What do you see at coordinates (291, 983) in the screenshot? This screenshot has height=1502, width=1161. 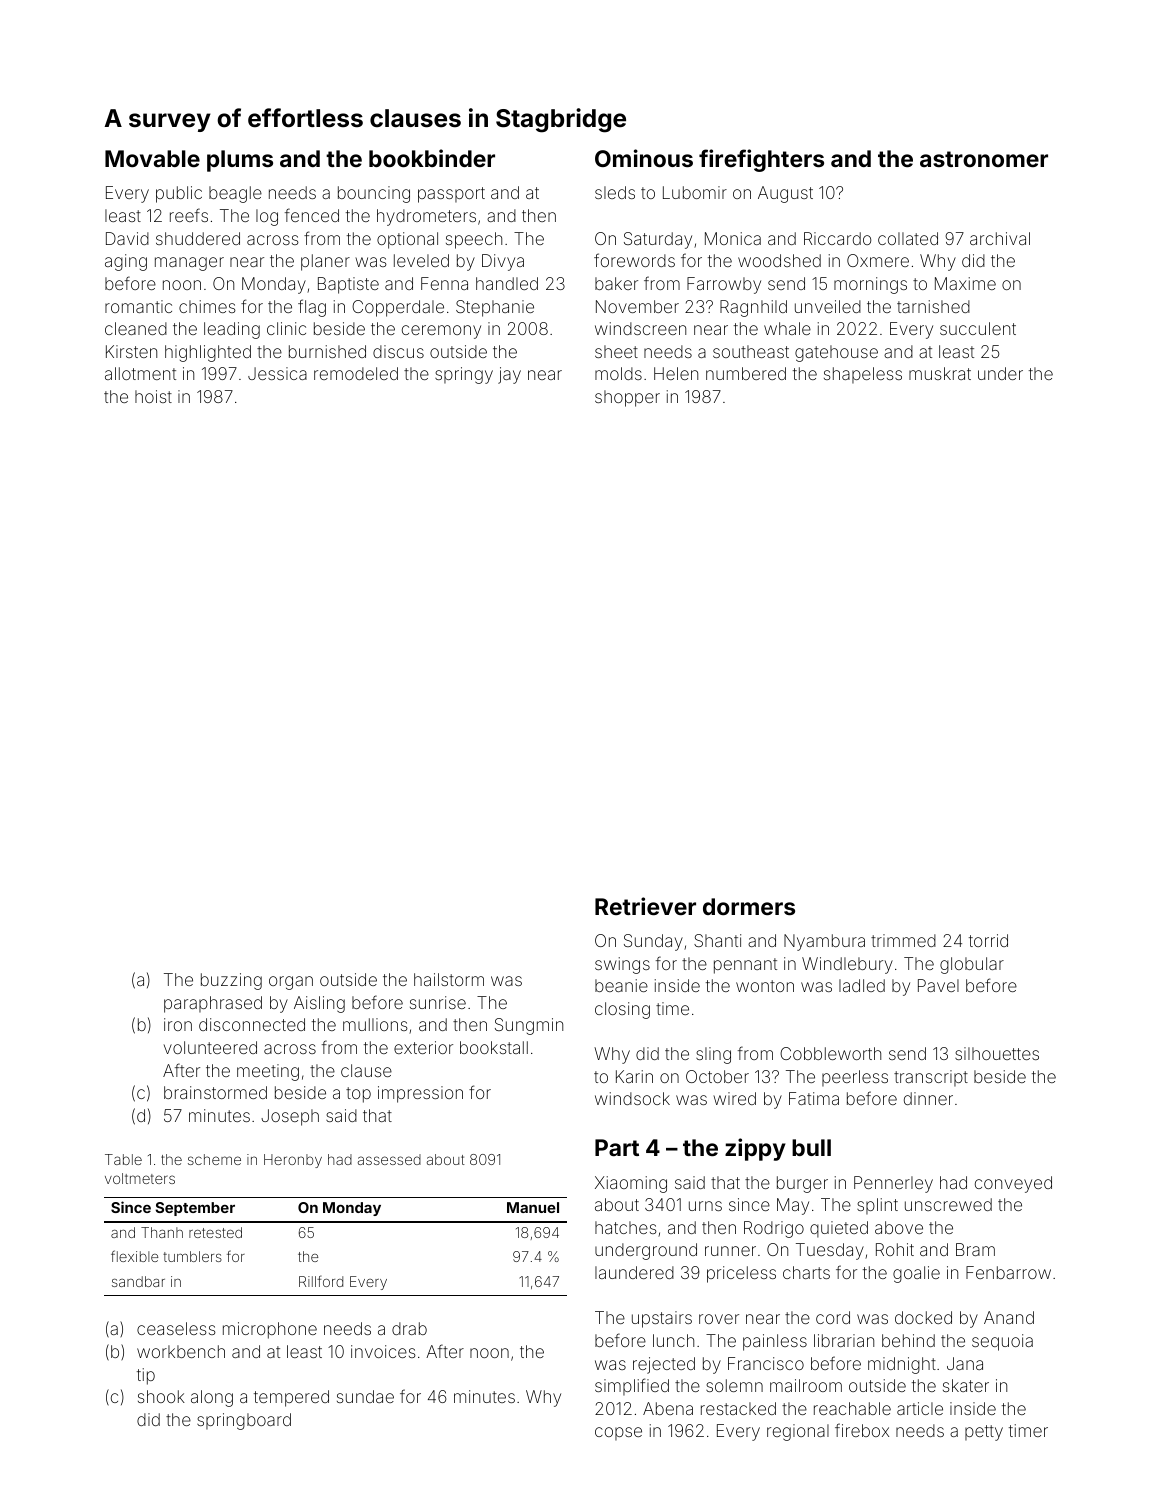 I see `organ` at bounding box center [291, 983].
